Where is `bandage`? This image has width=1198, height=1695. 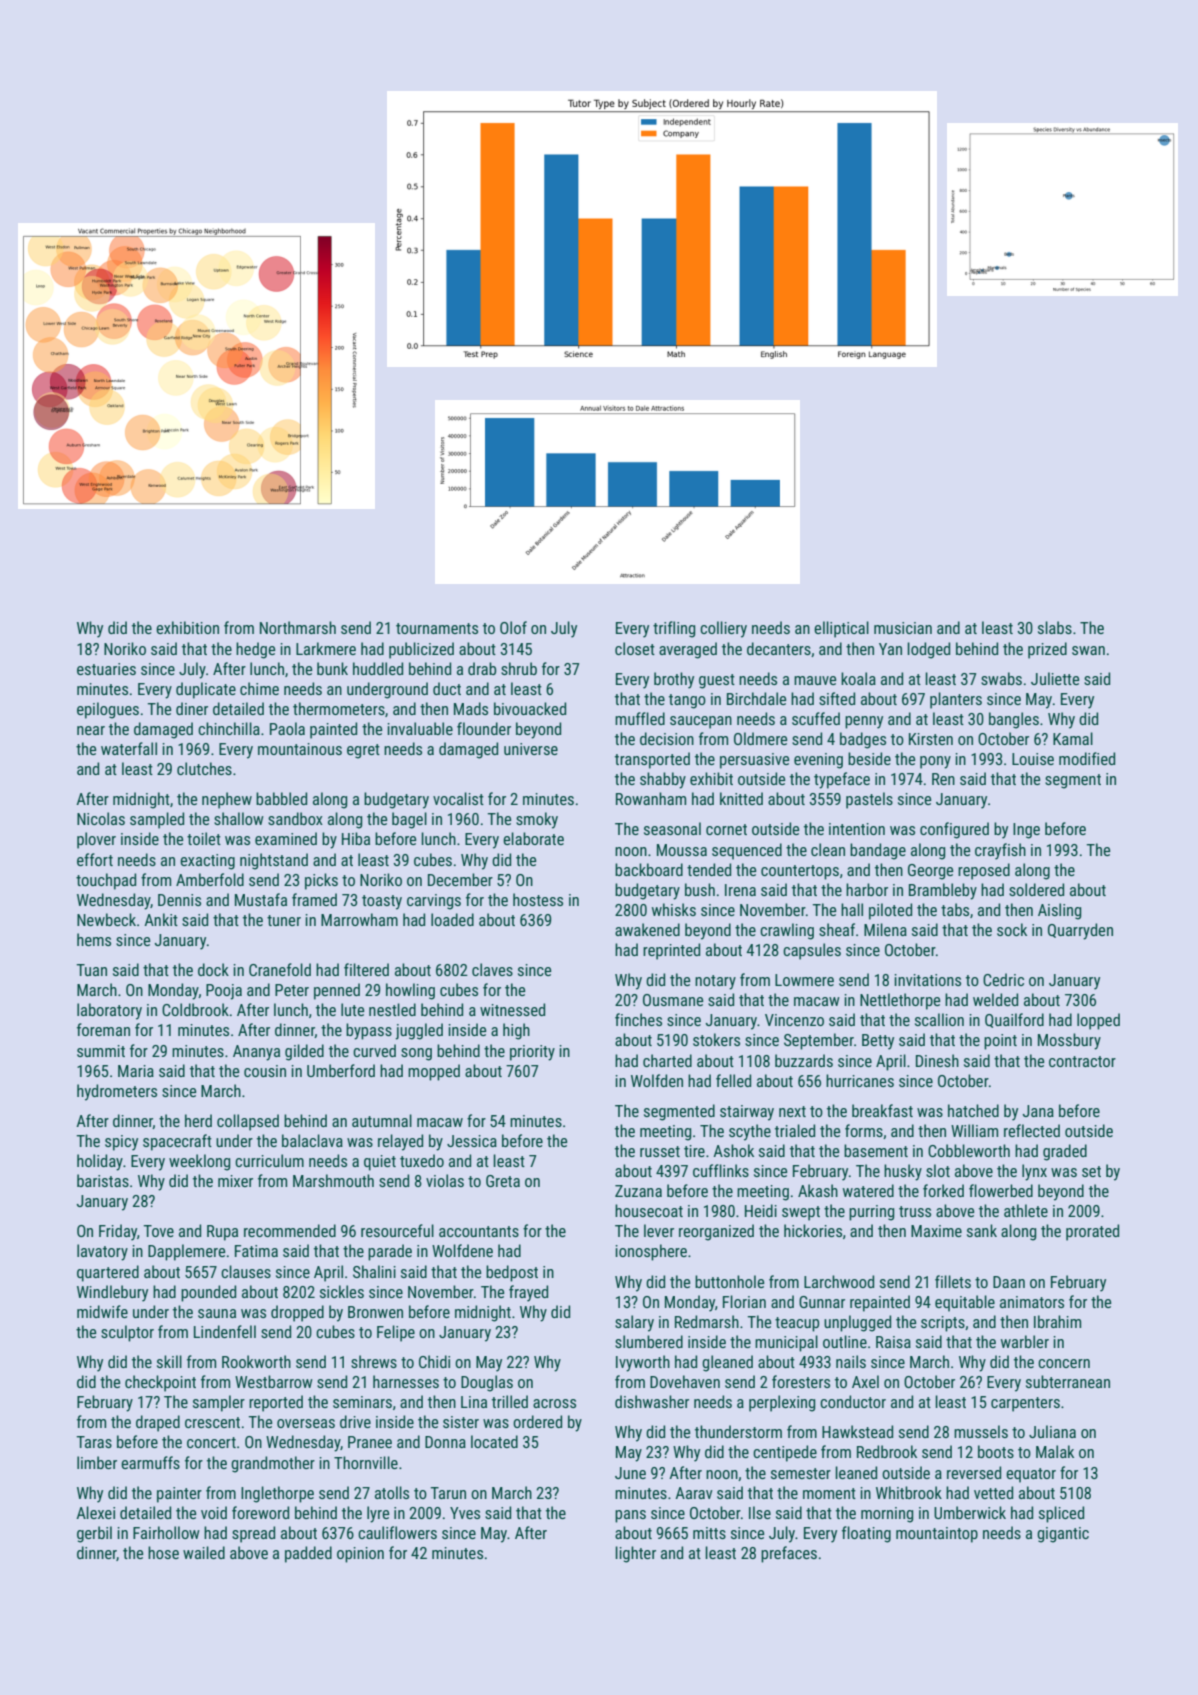
bandage is located at coordinates (878, 851).
